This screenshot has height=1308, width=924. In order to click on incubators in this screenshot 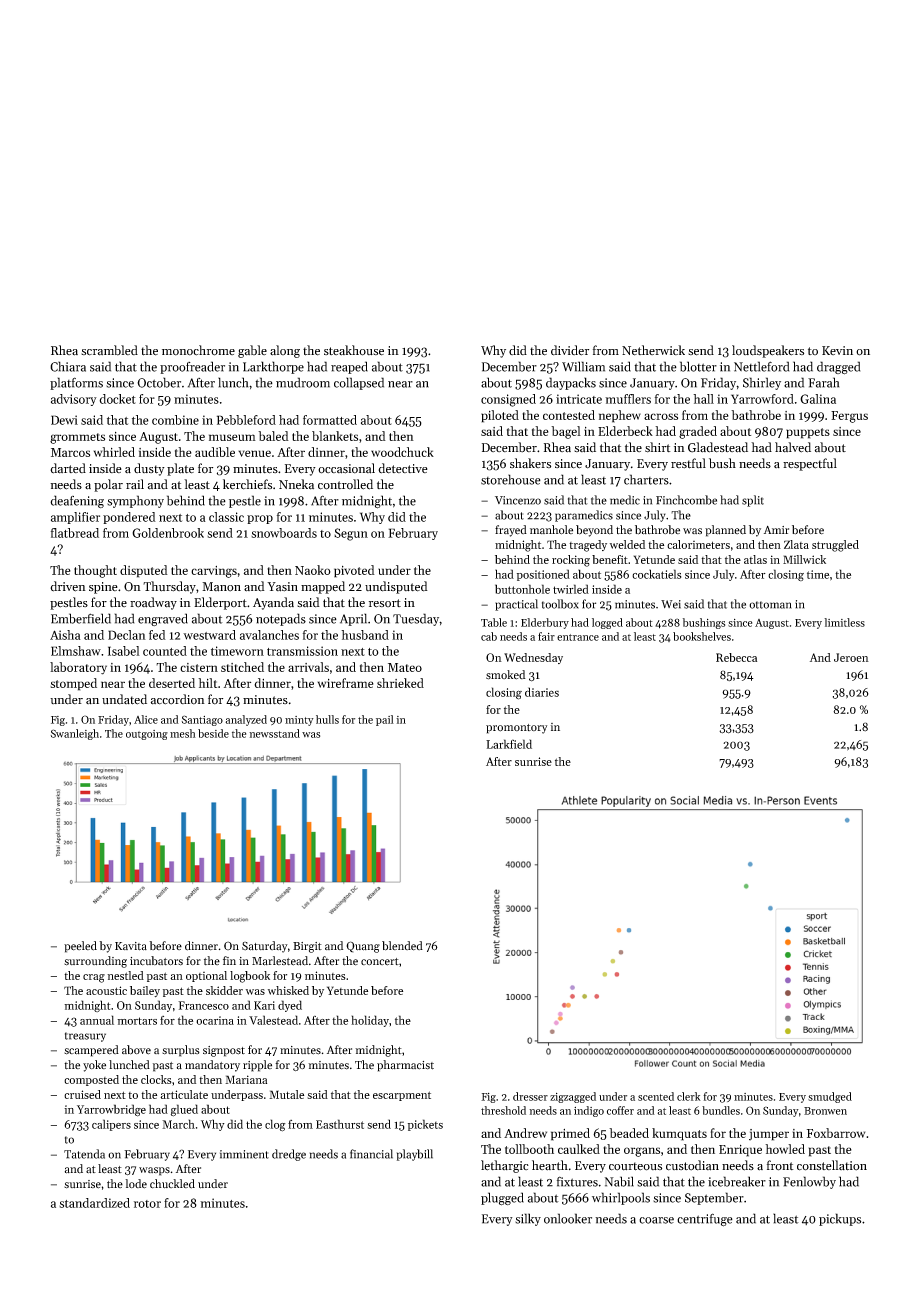, I will do `click(156, 961)`.
